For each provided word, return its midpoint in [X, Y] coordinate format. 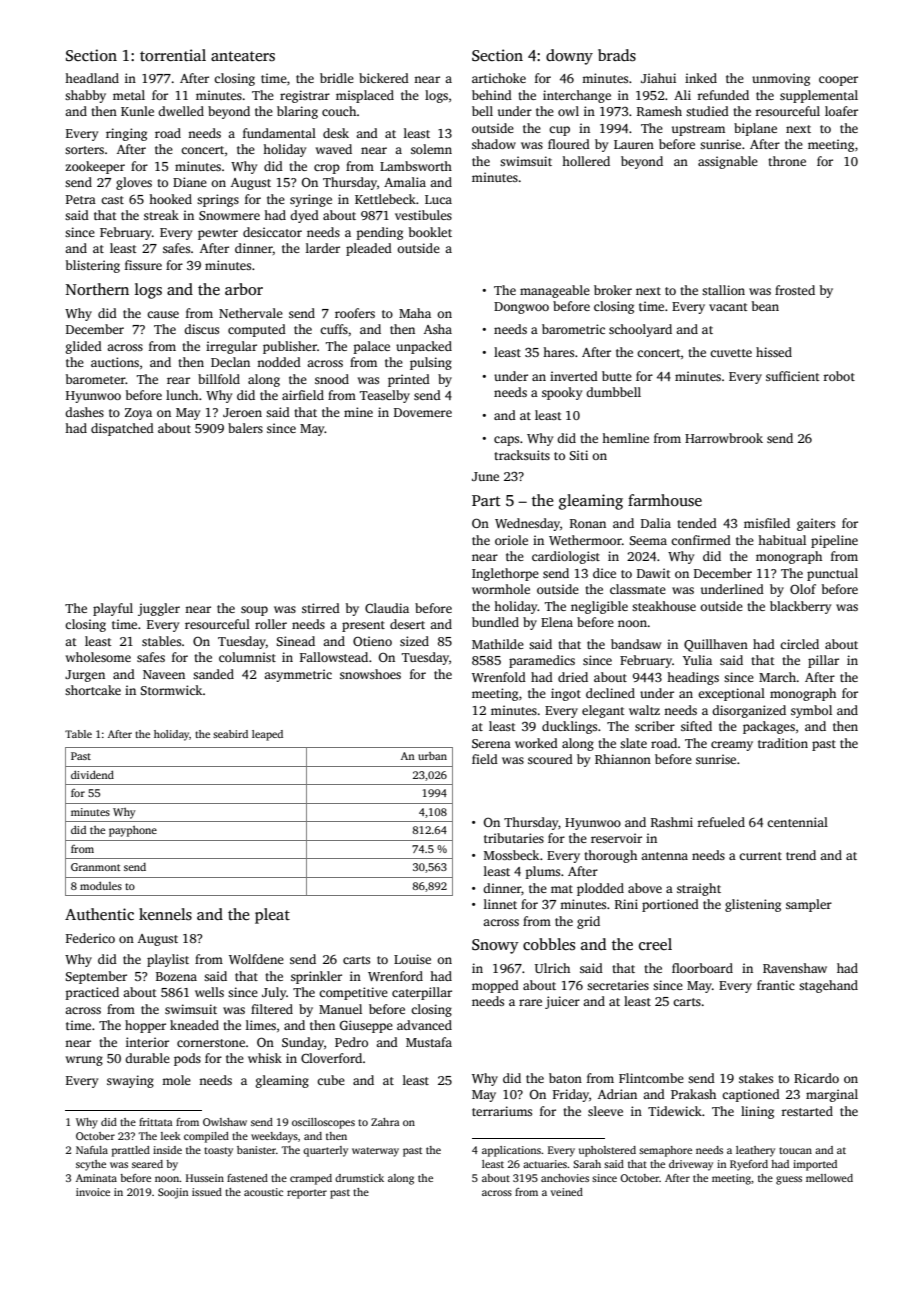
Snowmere [229, 215]
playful [113, 609]
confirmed [701, 540]
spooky [562, 393]
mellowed [829, 1178]
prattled [131, 1151]
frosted [795, 290]
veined [567, 1192]
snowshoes [370, 674]
